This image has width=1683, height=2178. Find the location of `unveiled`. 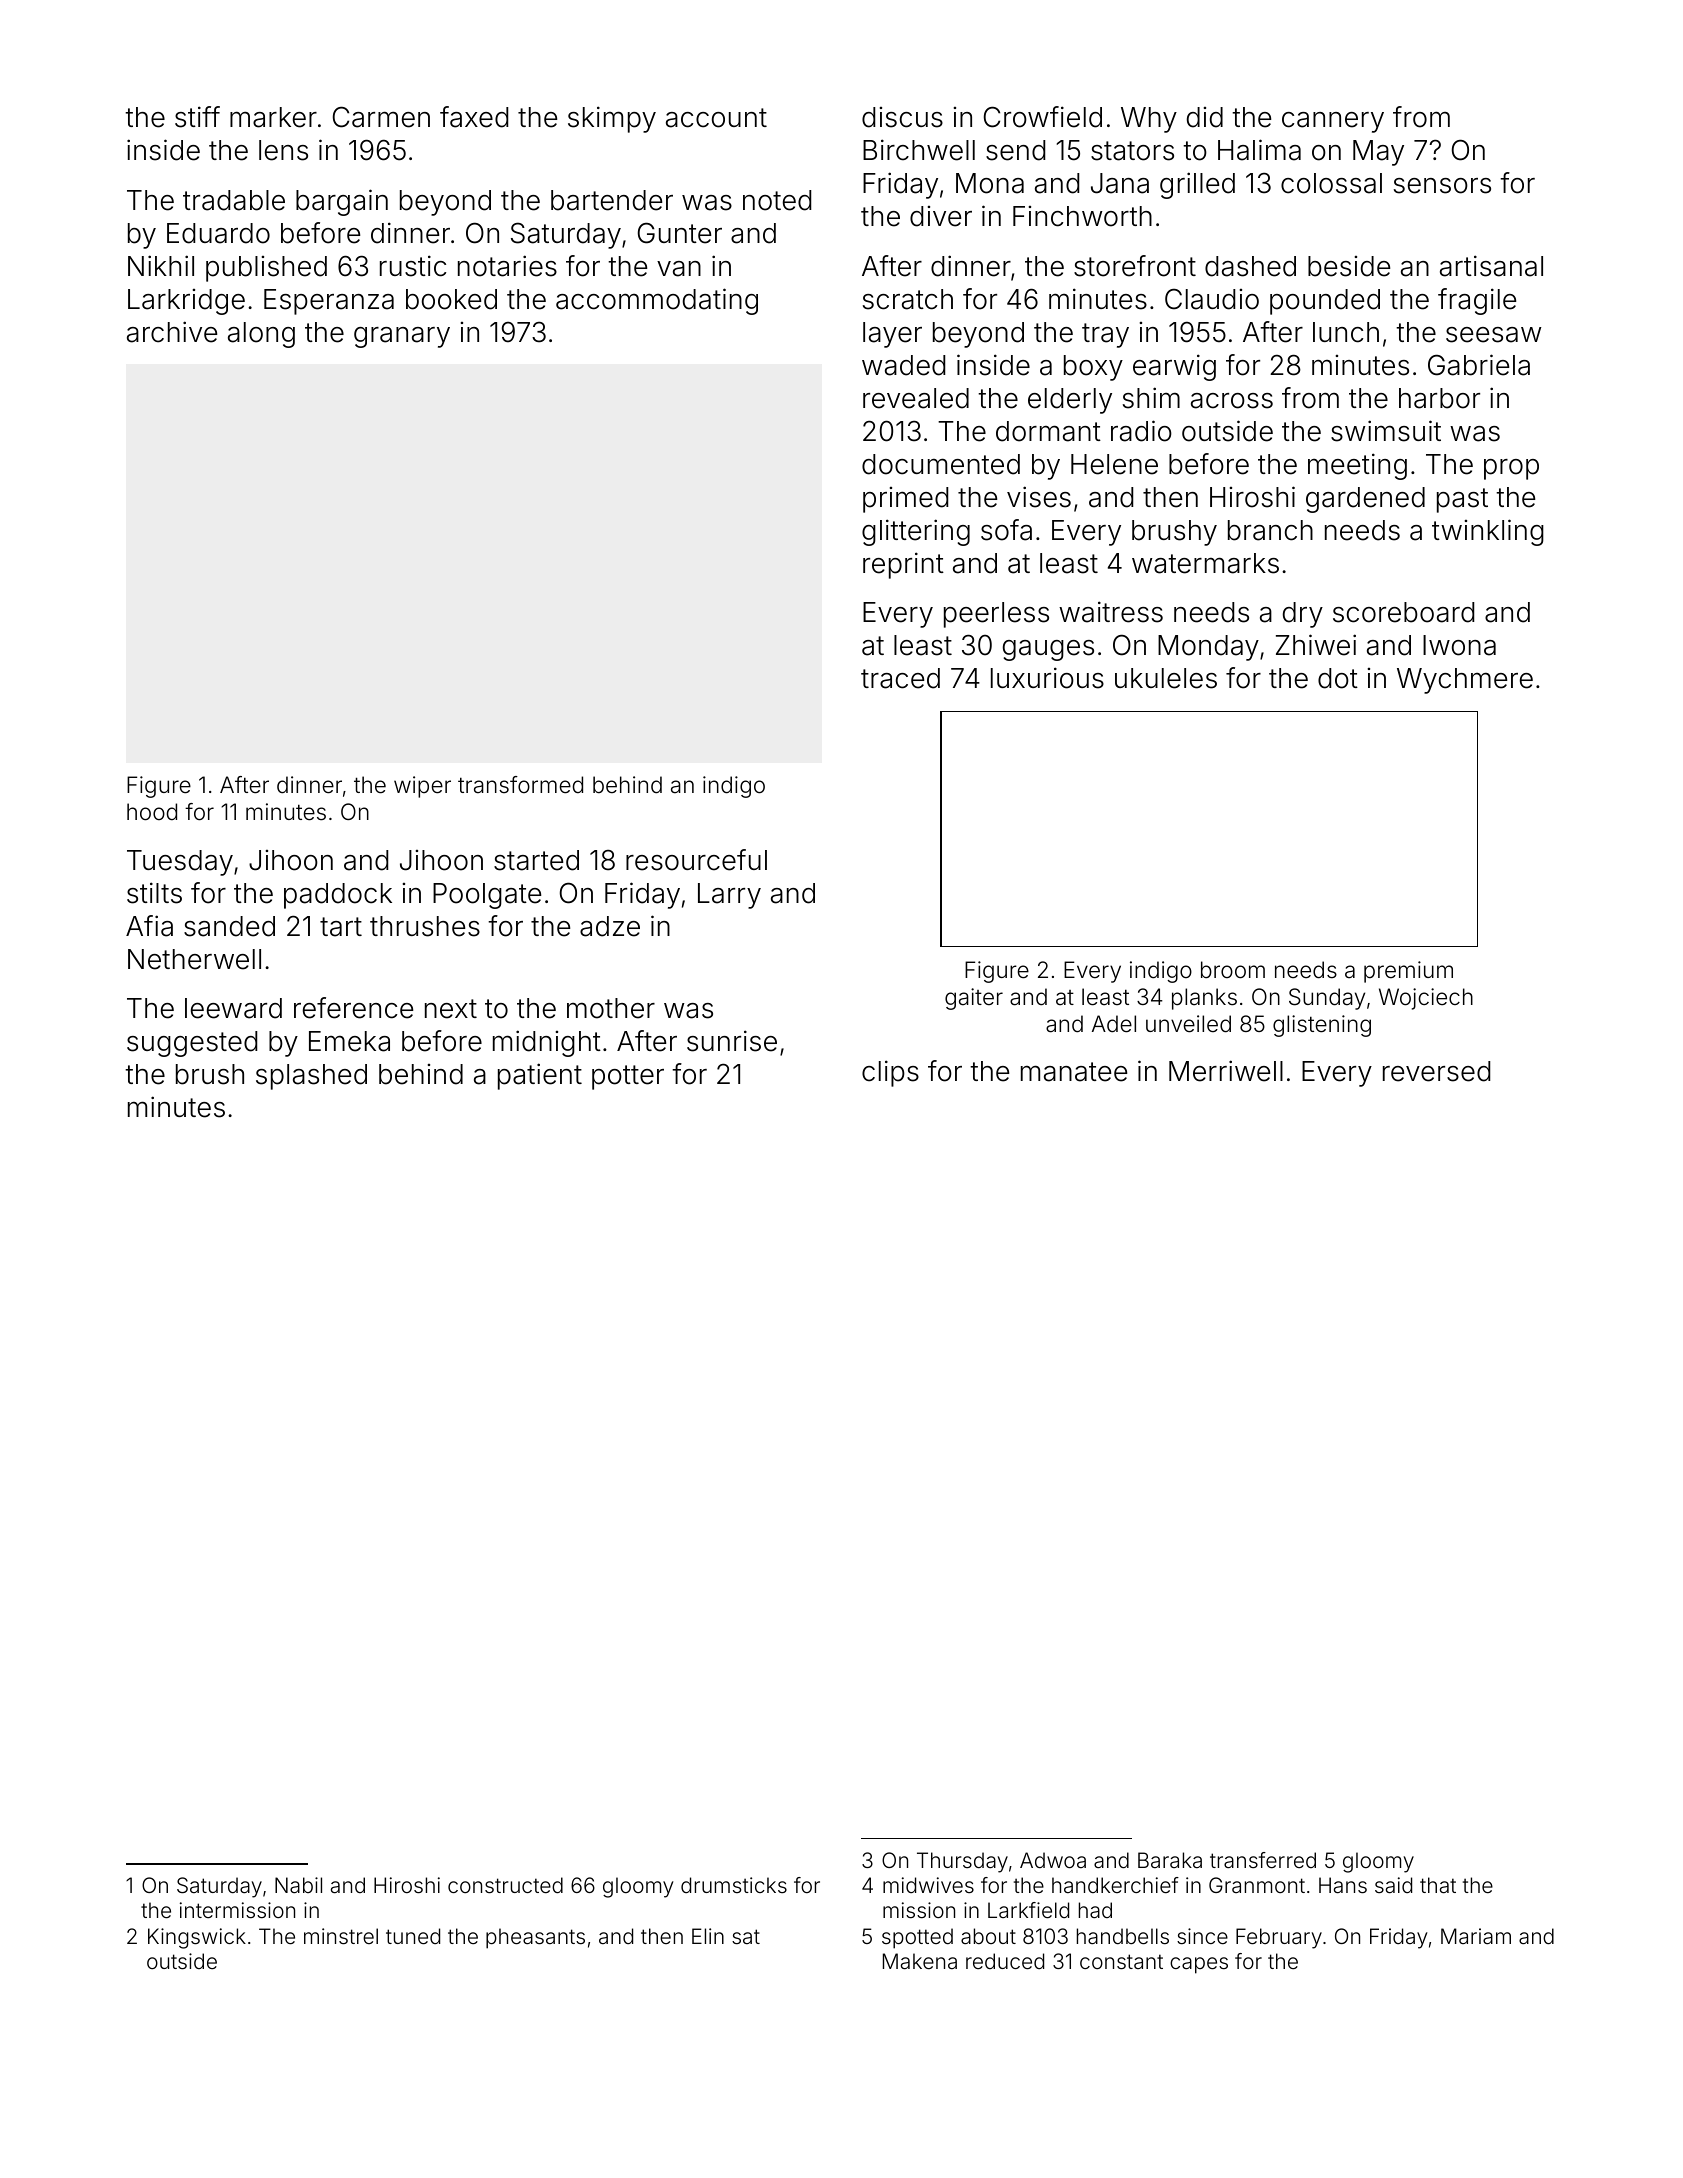

unveiled is located at coordinates (1188, 1024).
